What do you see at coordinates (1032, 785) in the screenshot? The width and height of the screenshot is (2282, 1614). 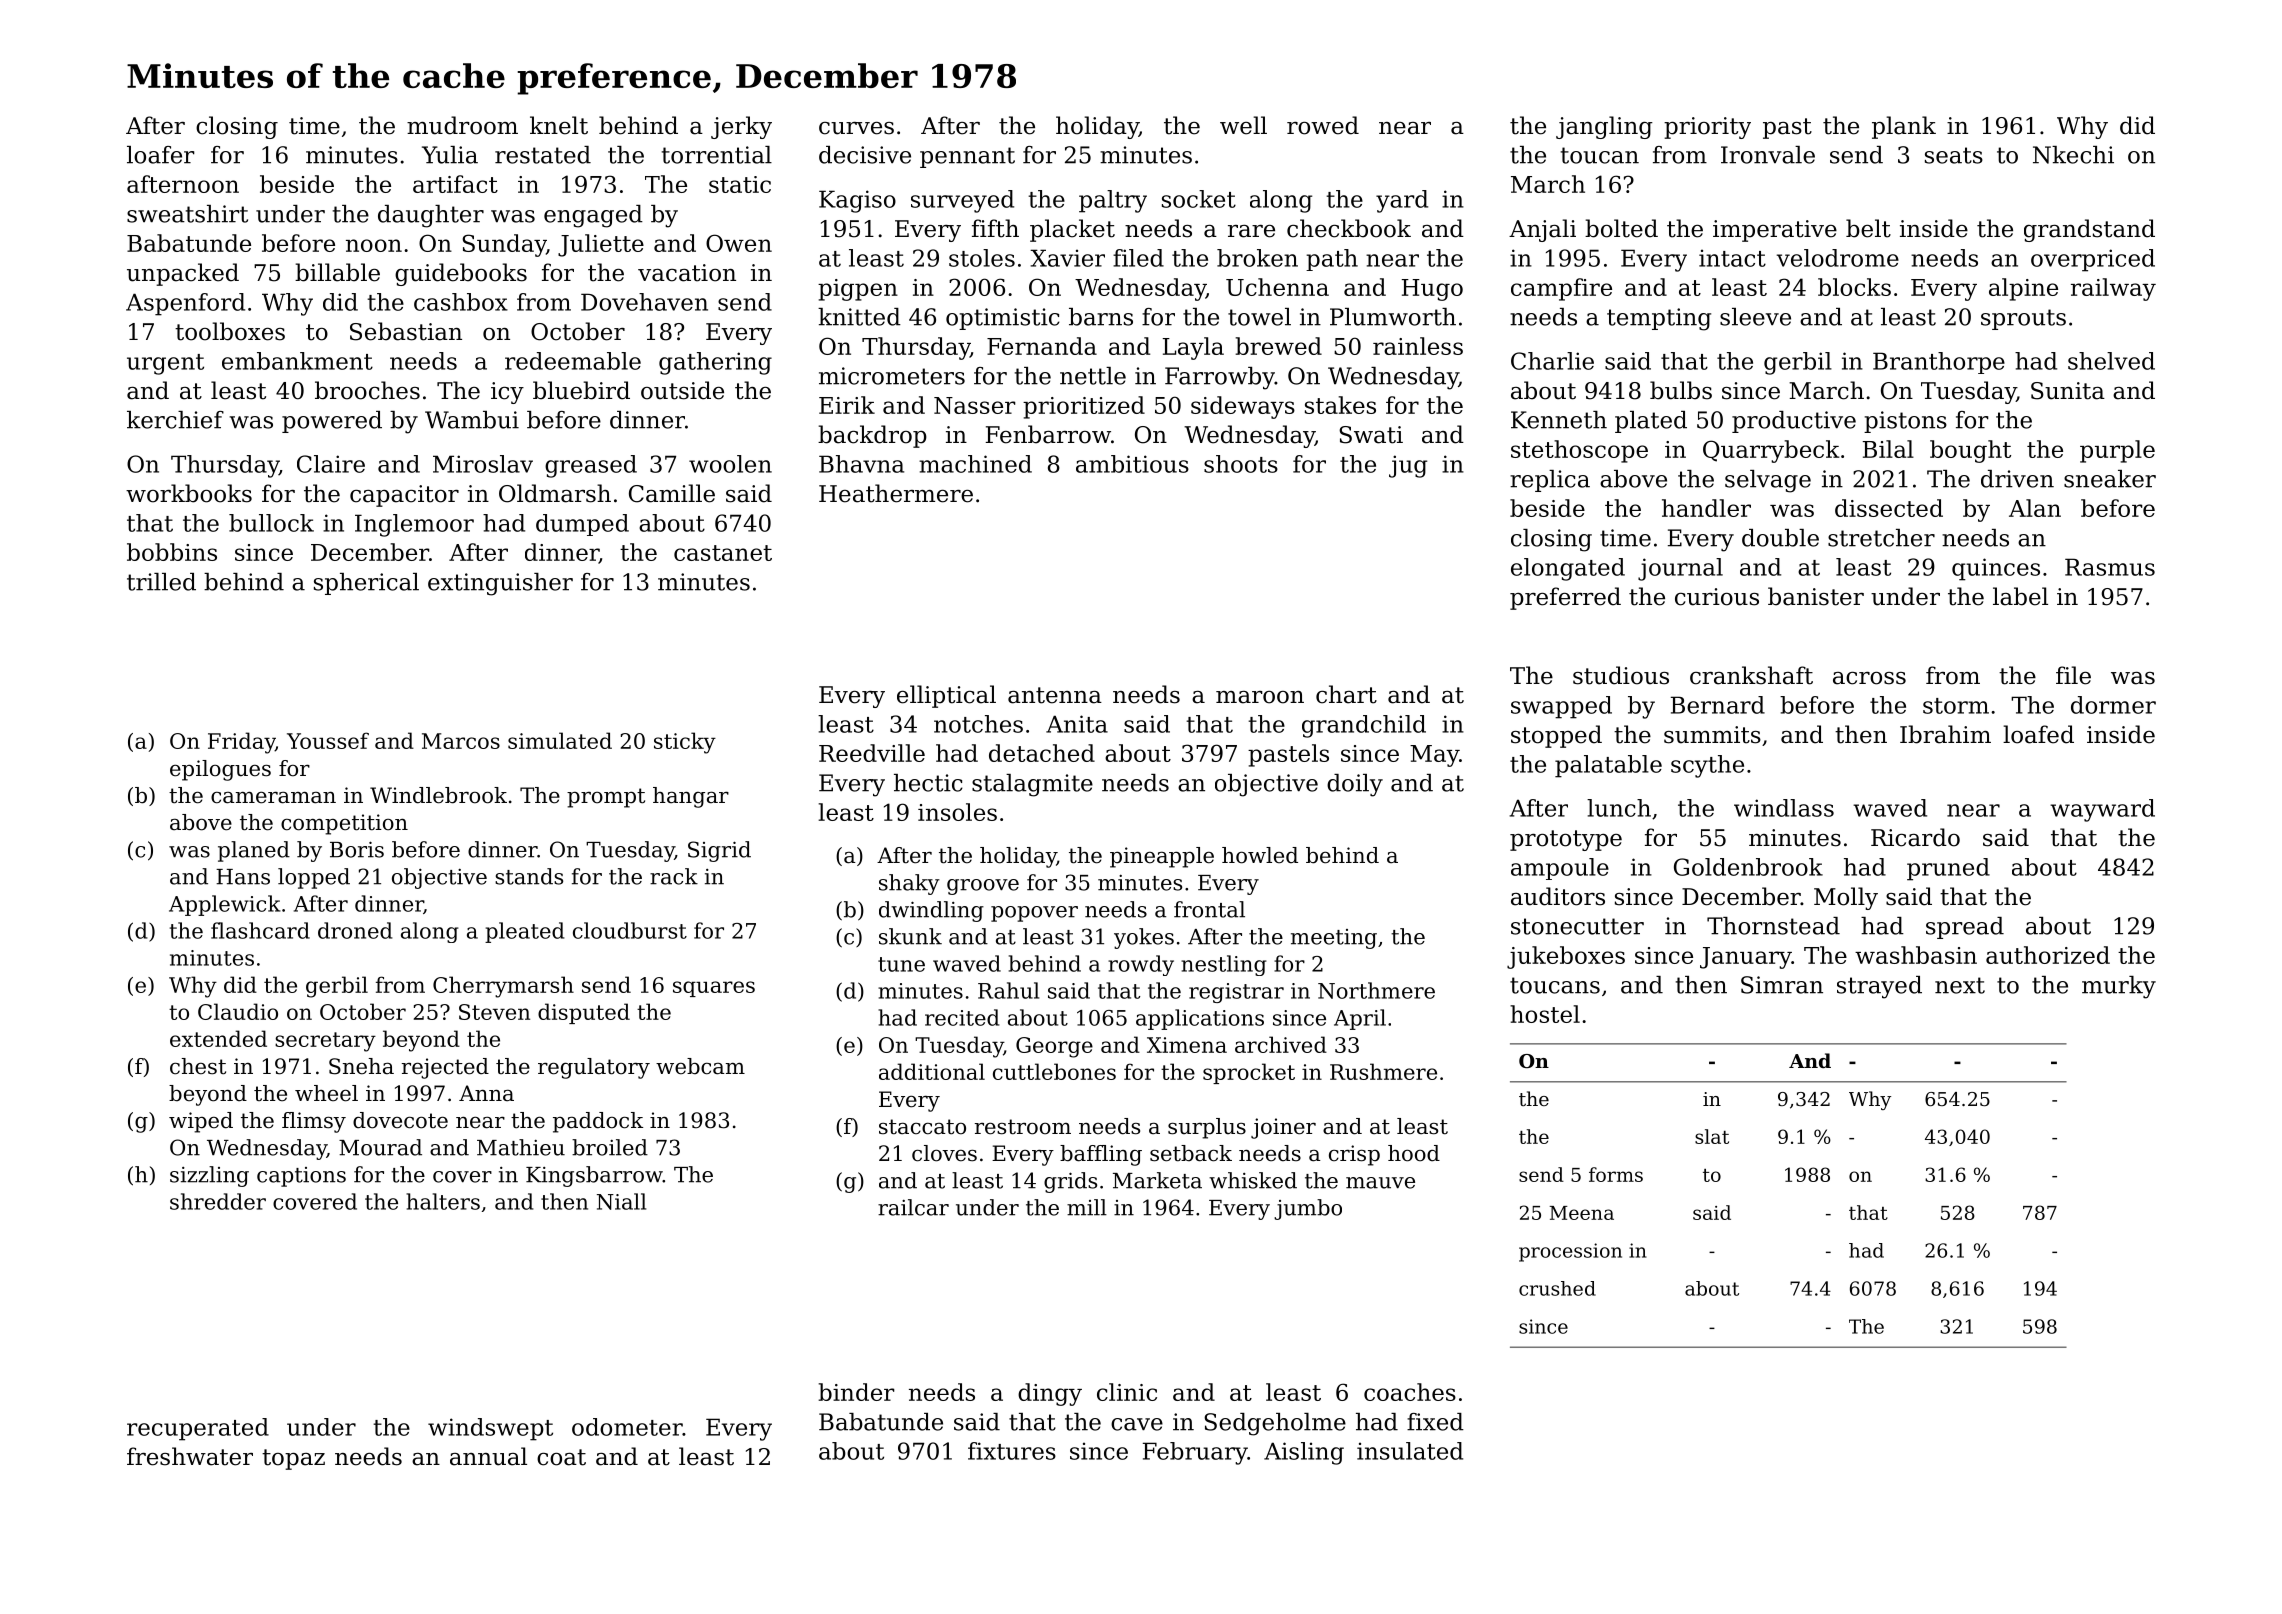 I see `stalagmite` at bounding box center [1032, 785].
